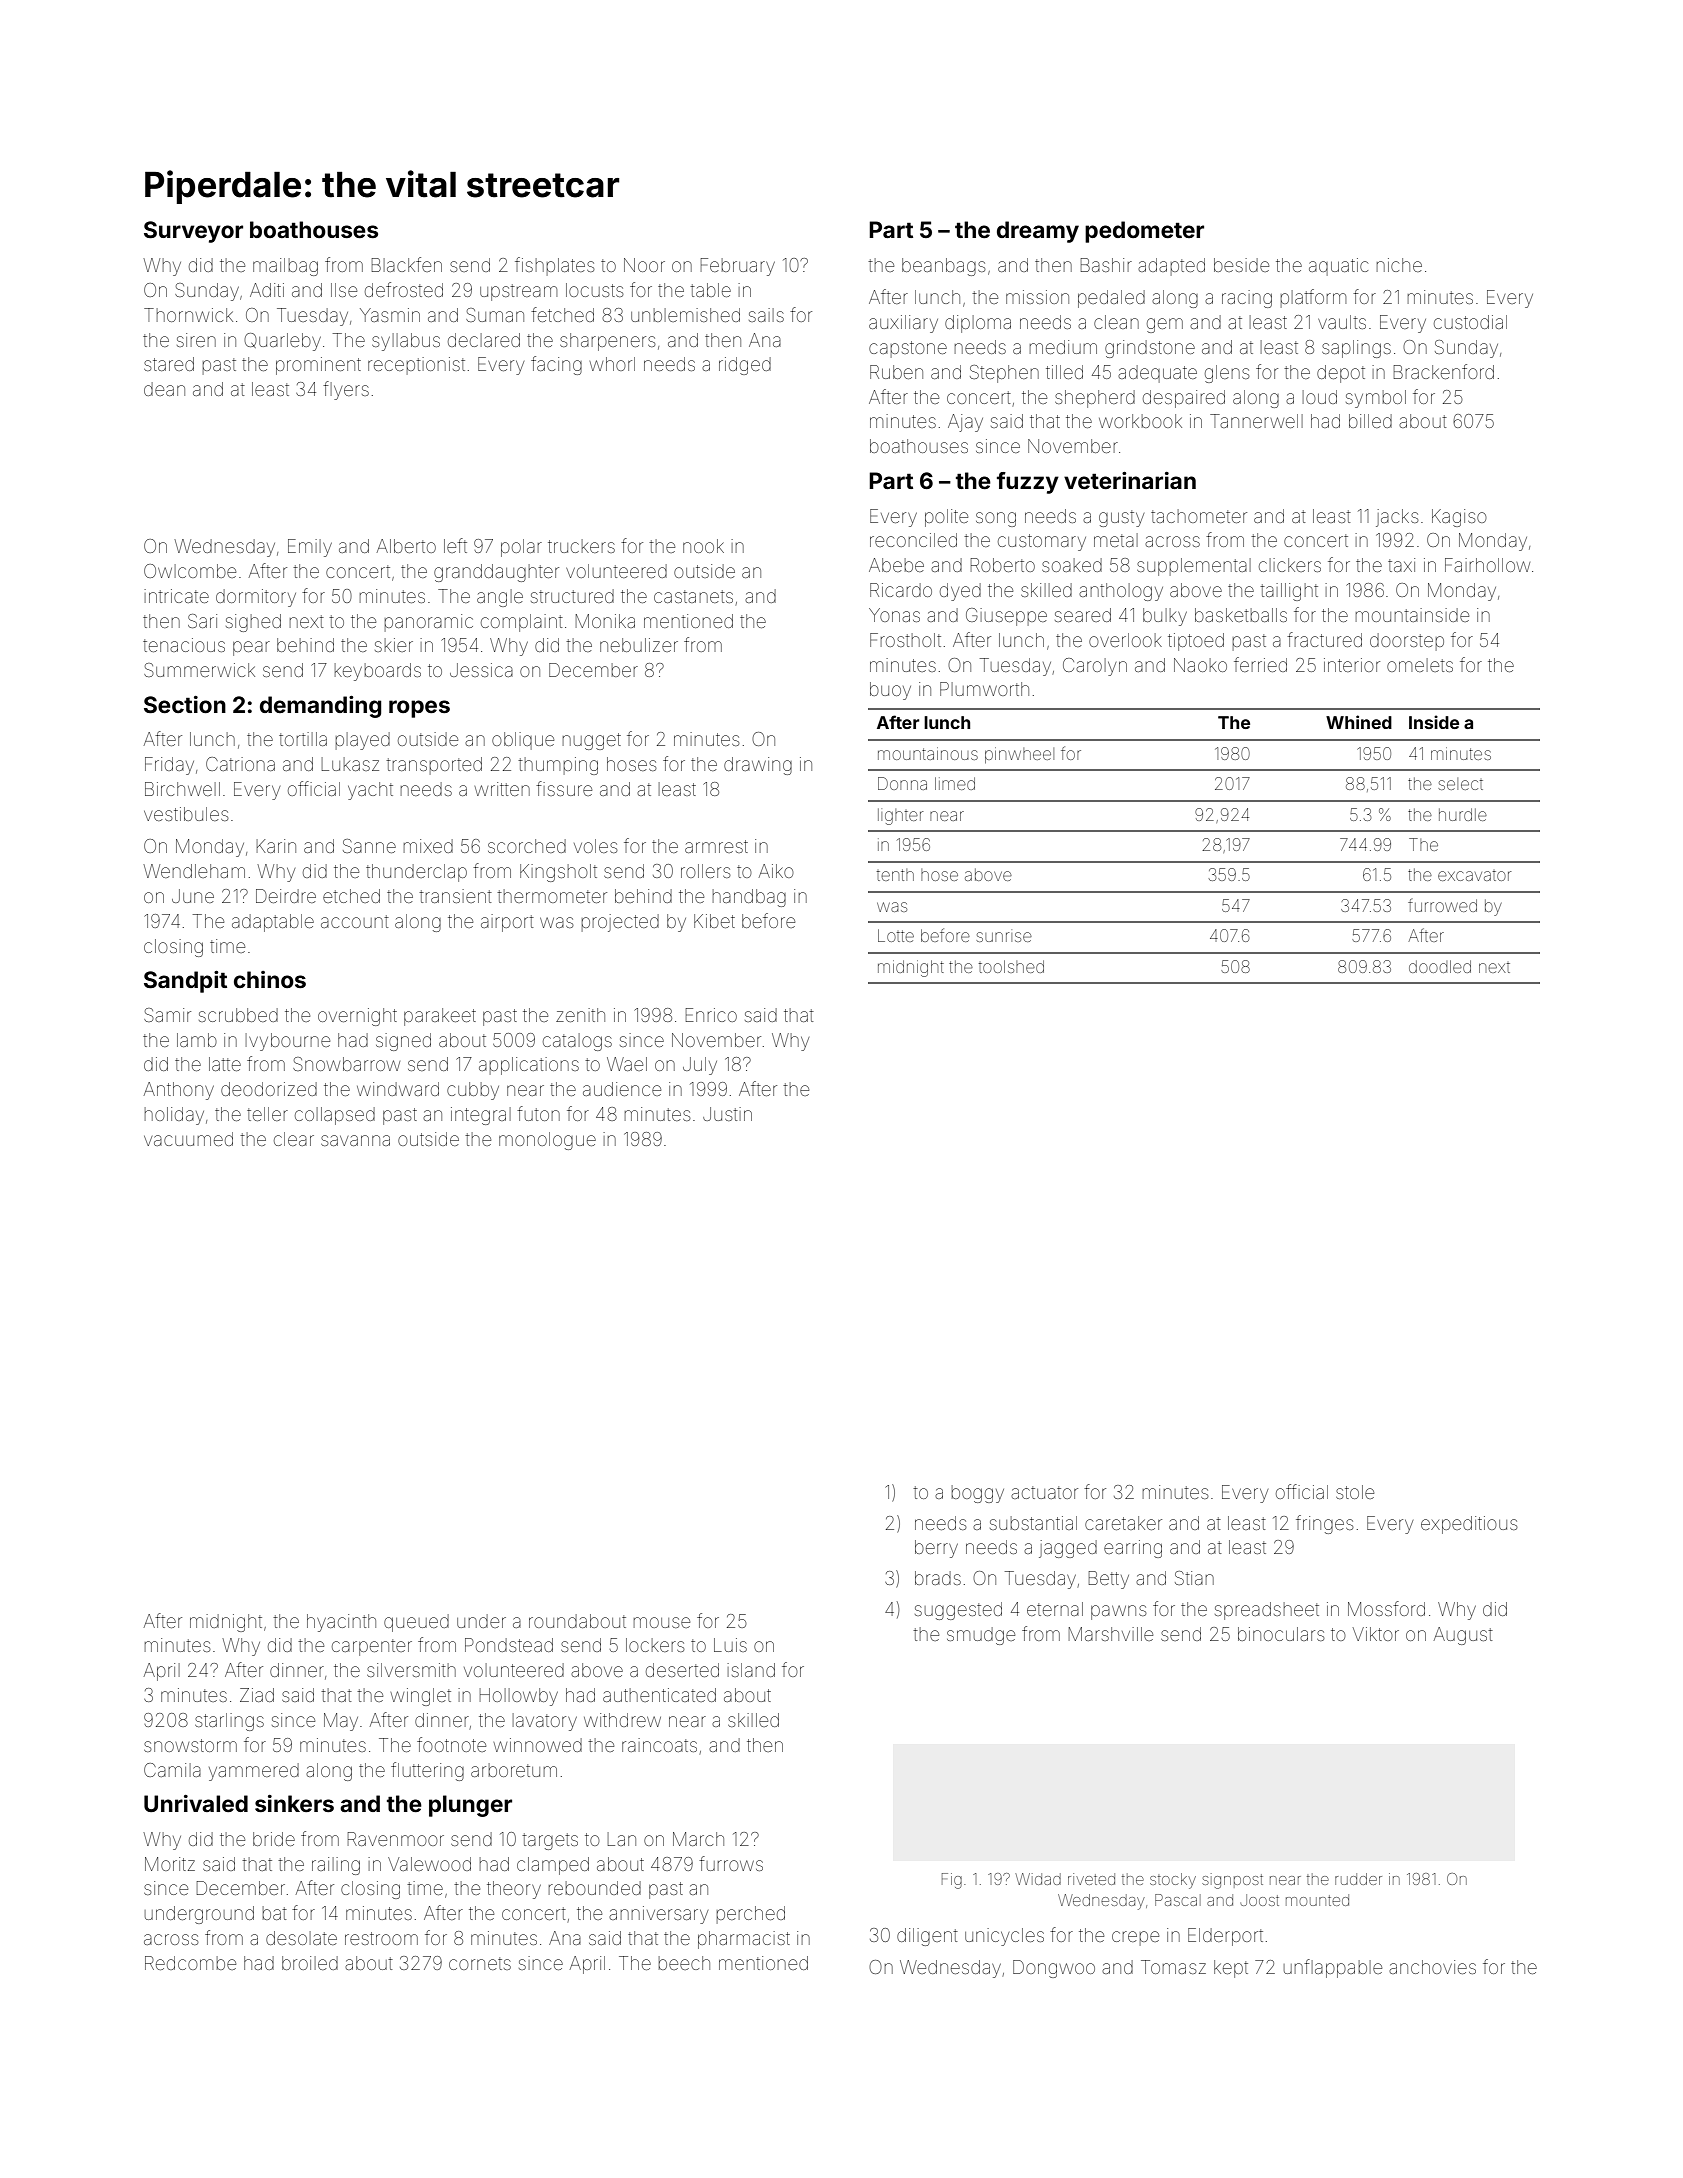  Describe the element at coordinates (1342, 322) in the screenshot. I see `vaults` at that location.
